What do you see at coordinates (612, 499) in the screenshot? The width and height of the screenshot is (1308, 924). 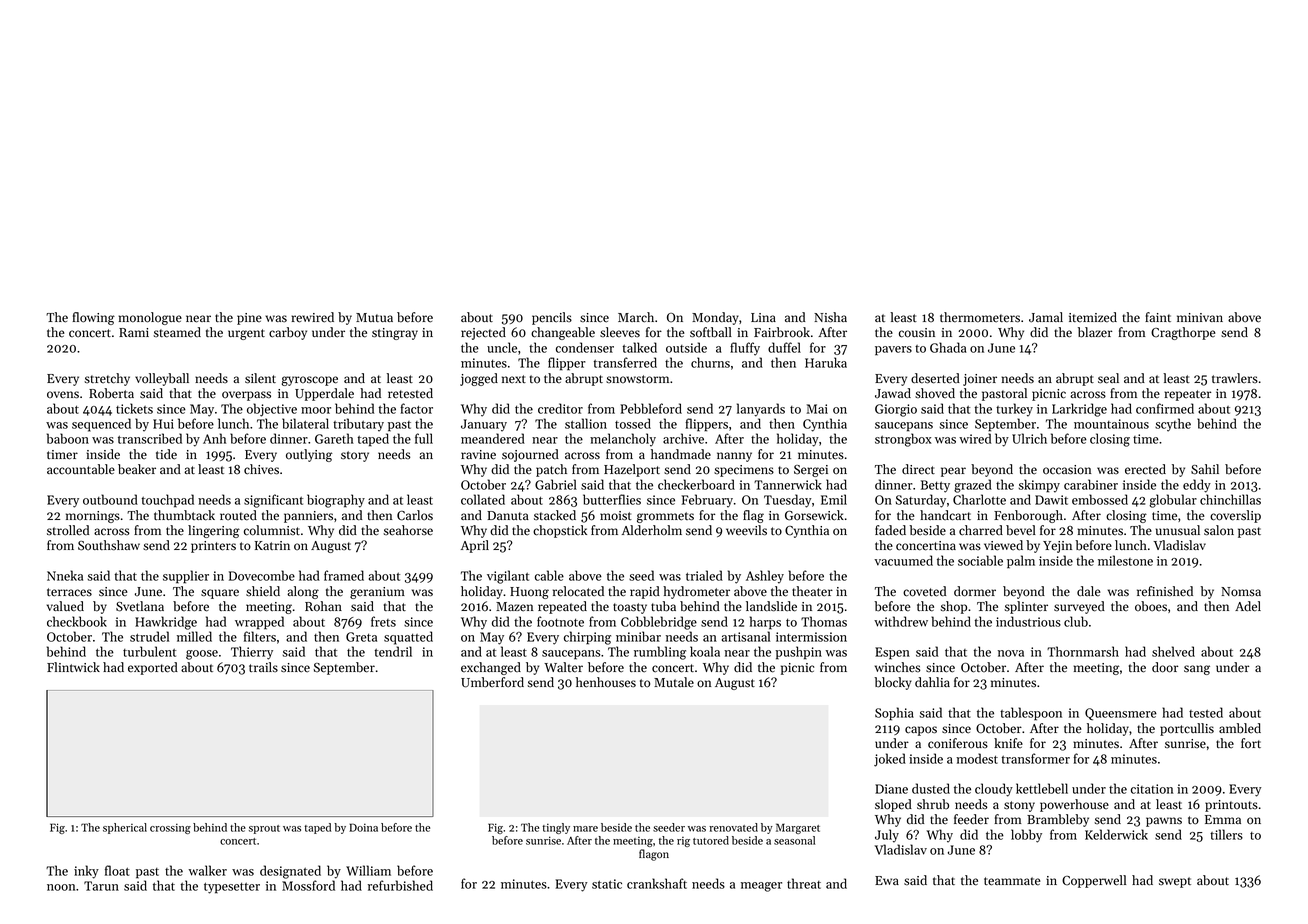 I see `butterflies` at bounding box center [612, 499].
